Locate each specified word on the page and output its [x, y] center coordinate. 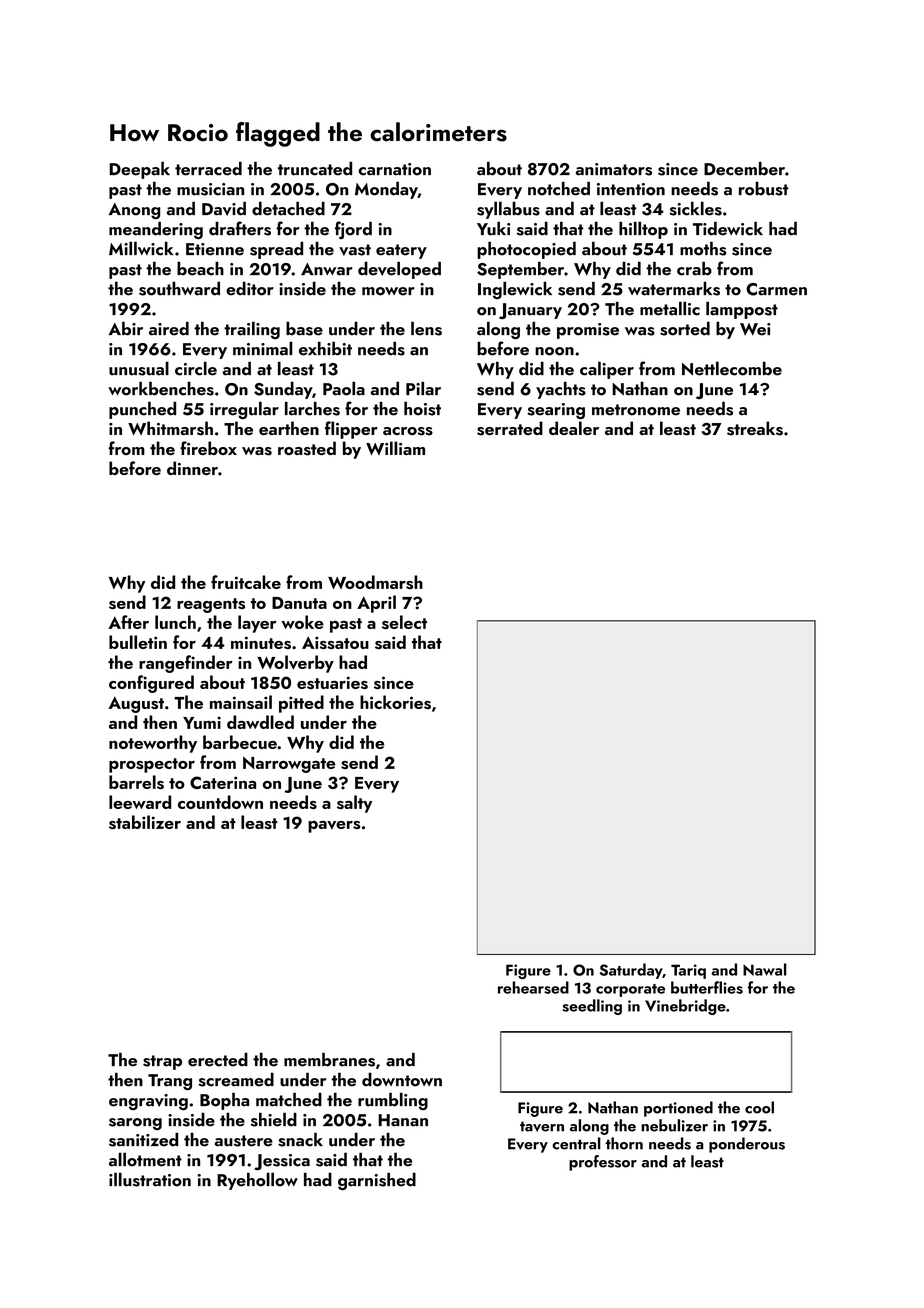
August [136, 704]
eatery [401, 251]
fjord [353, 230]
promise [588, 331]
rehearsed [533, 987]
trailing [252, 330]
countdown [220, 802]
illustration [150, 1179]
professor [603, 1163]
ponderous [747, 1145]
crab [694, 268]
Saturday [631, 971]
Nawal [765, 969]
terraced [208, 168]
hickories [395, 702]
